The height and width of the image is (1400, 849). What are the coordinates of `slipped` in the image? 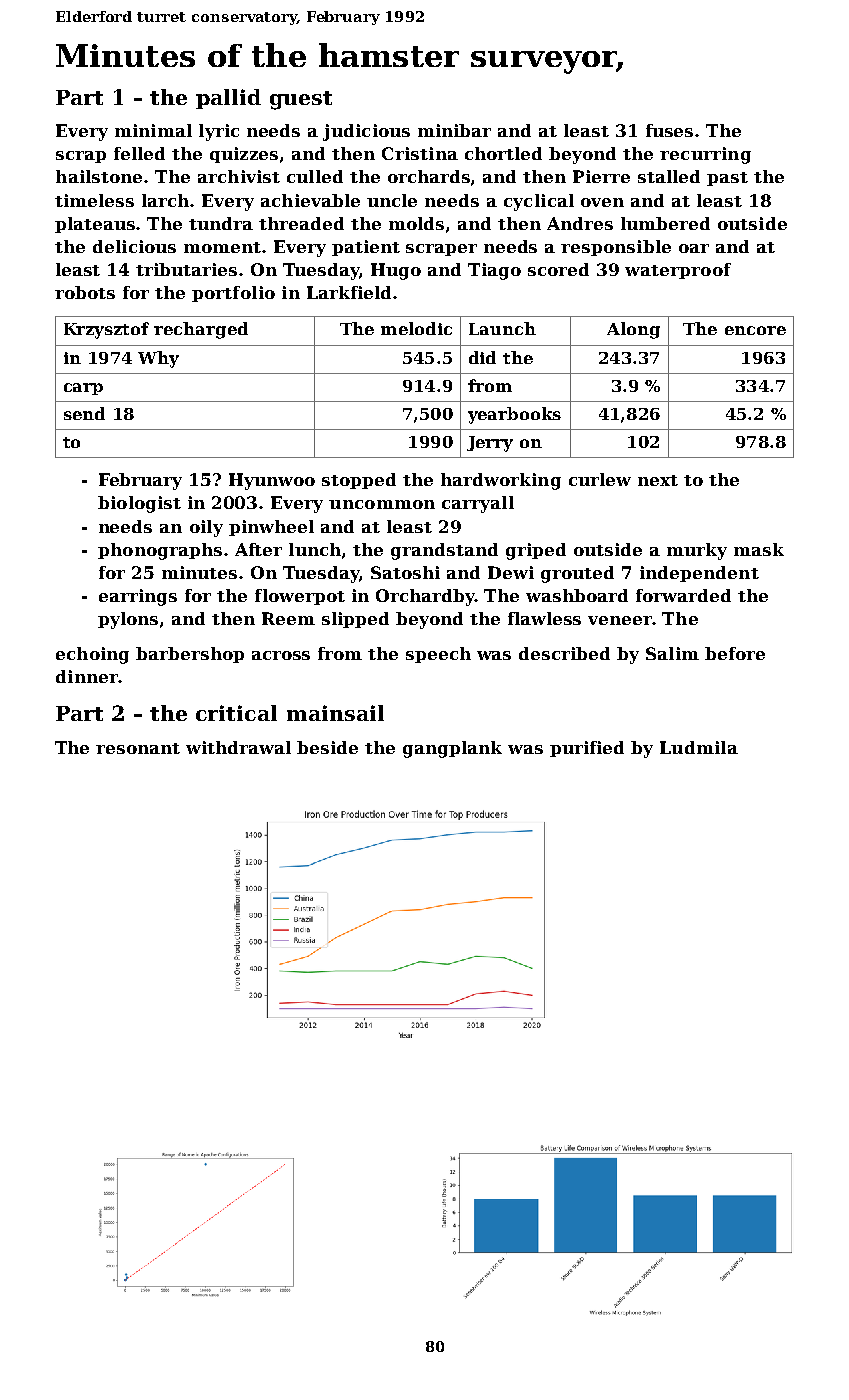 It's located at (355, 620).
